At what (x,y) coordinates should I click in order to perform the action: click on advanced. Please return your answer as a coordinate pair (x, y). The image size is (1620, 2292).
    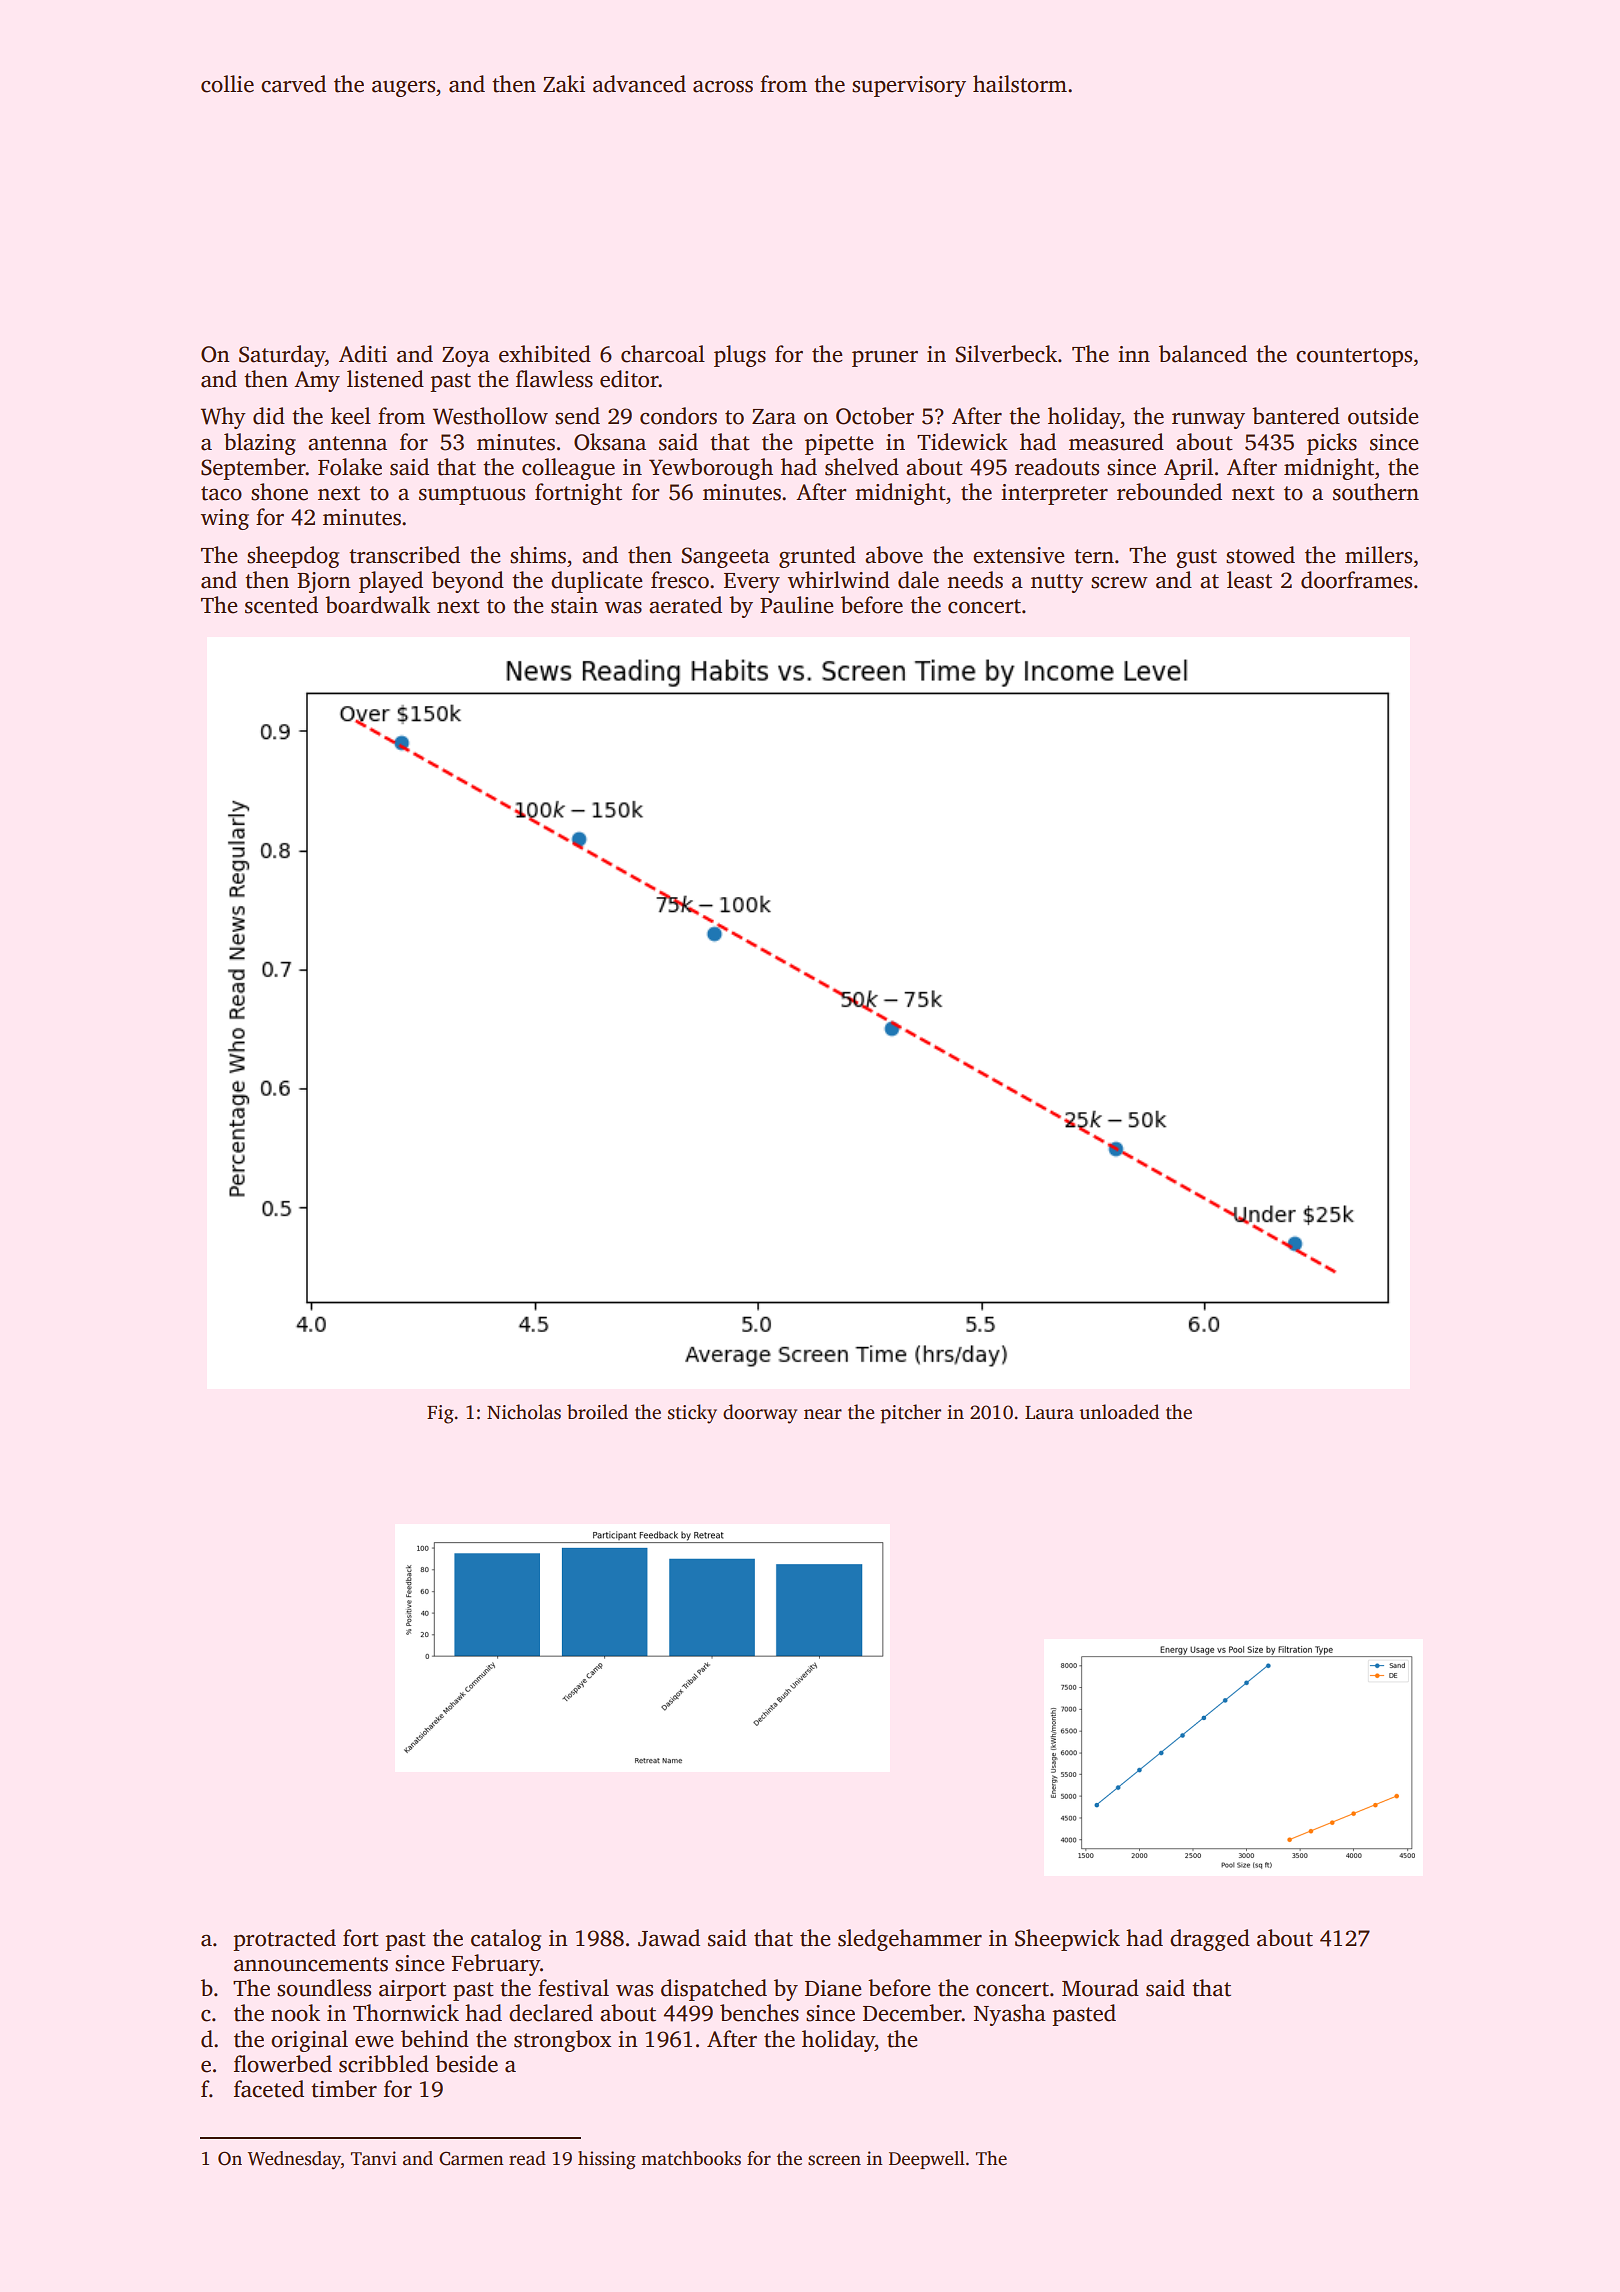
    Looking at the image, I should click on (639, 84).
